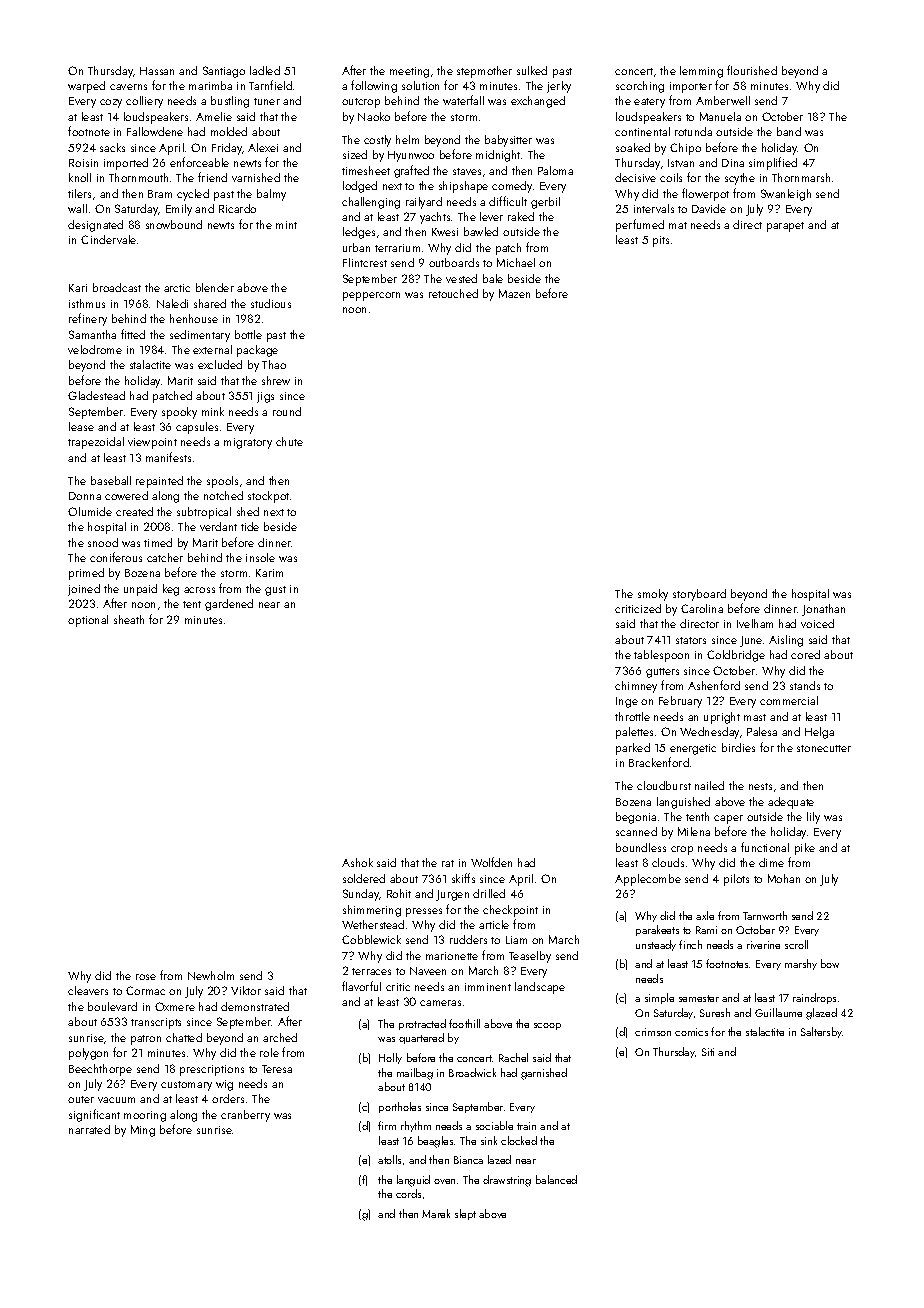 The width and height of the document is (924, 1308). What do you see at coordinates (140, 590) in the document?
I see `unpaid` at bounding box center [140, 590].
